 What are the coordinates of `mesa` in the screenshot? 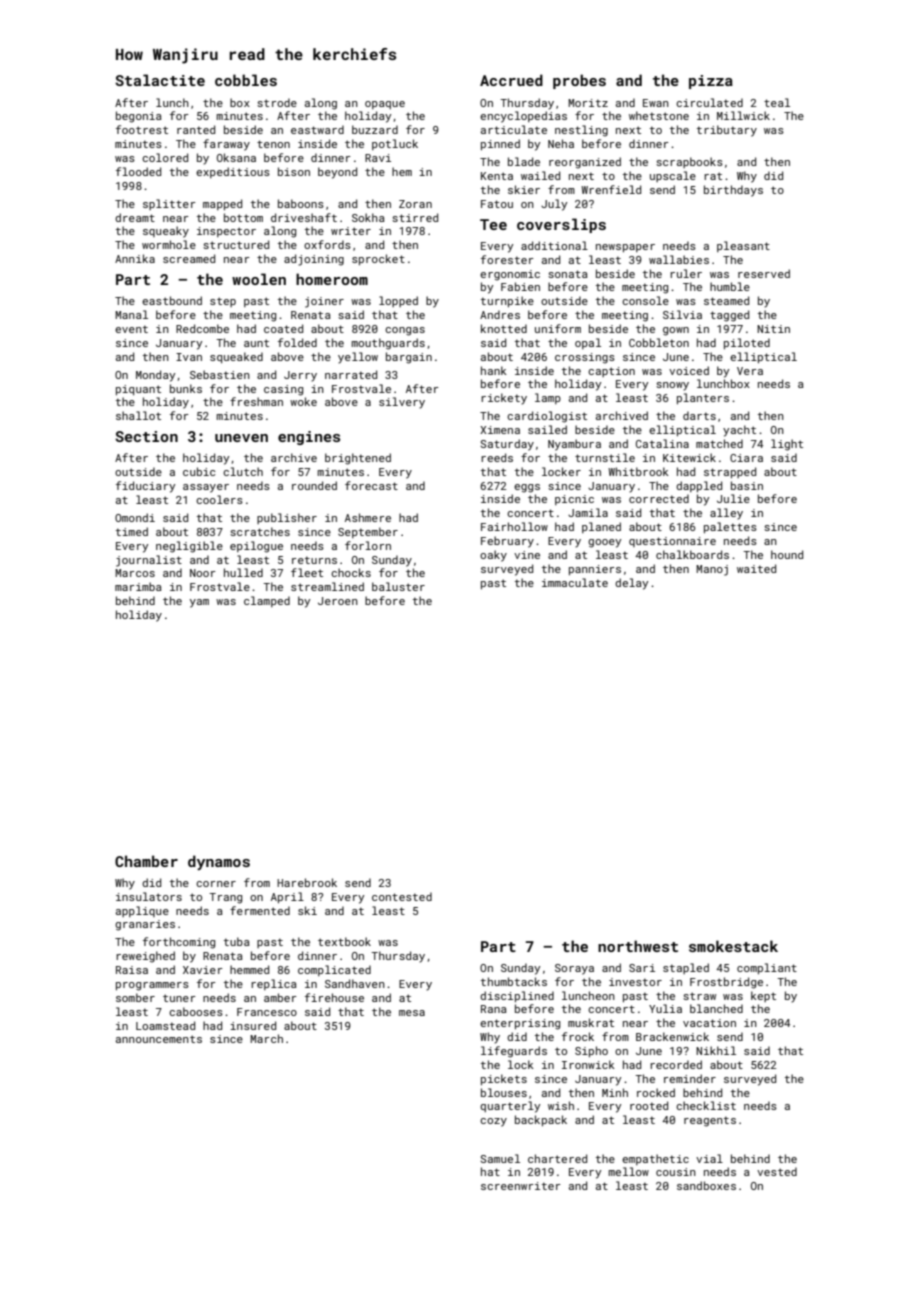 It's located at (412, 1013).
